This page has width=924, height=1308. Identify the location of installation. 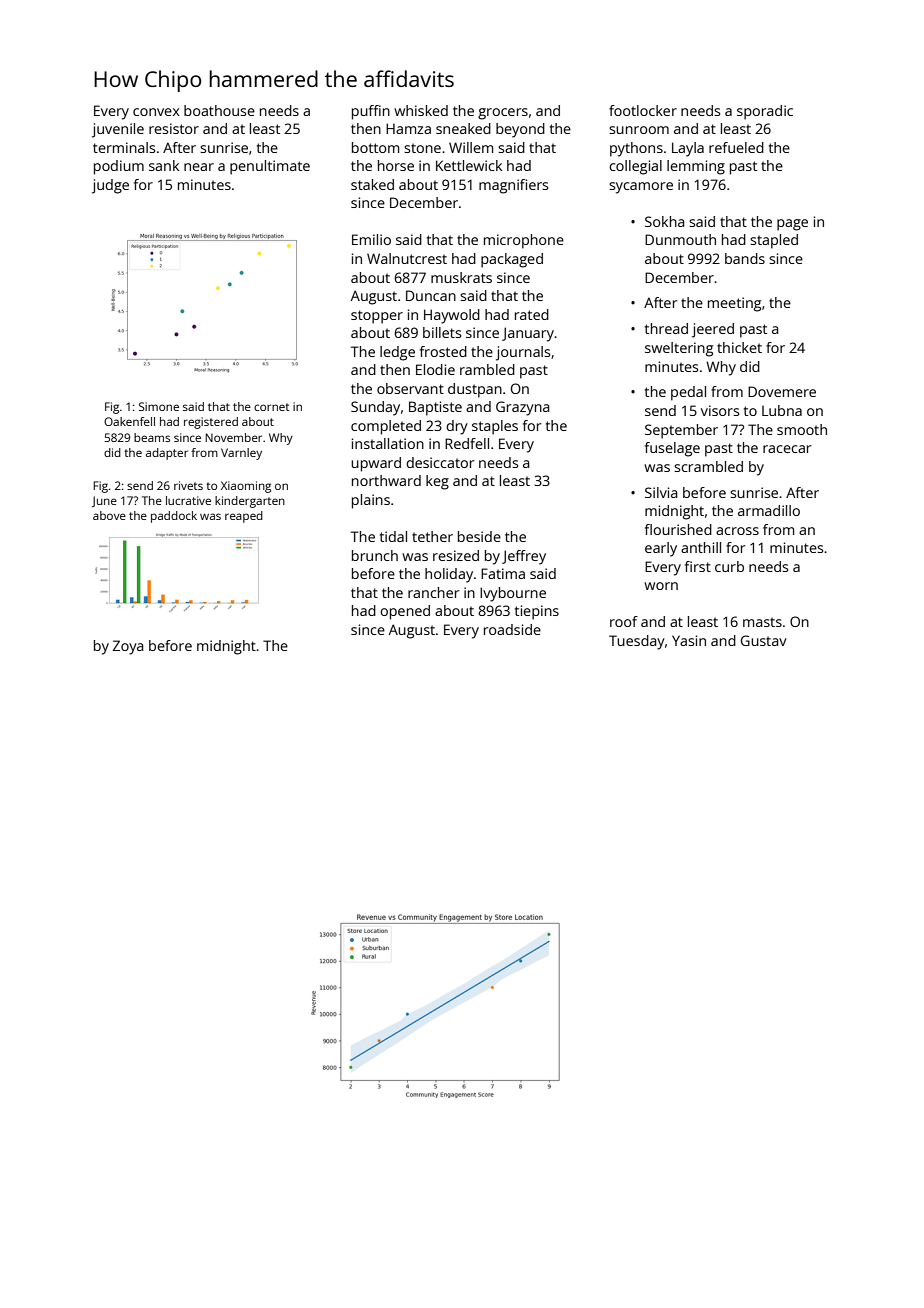
(388, 443).
